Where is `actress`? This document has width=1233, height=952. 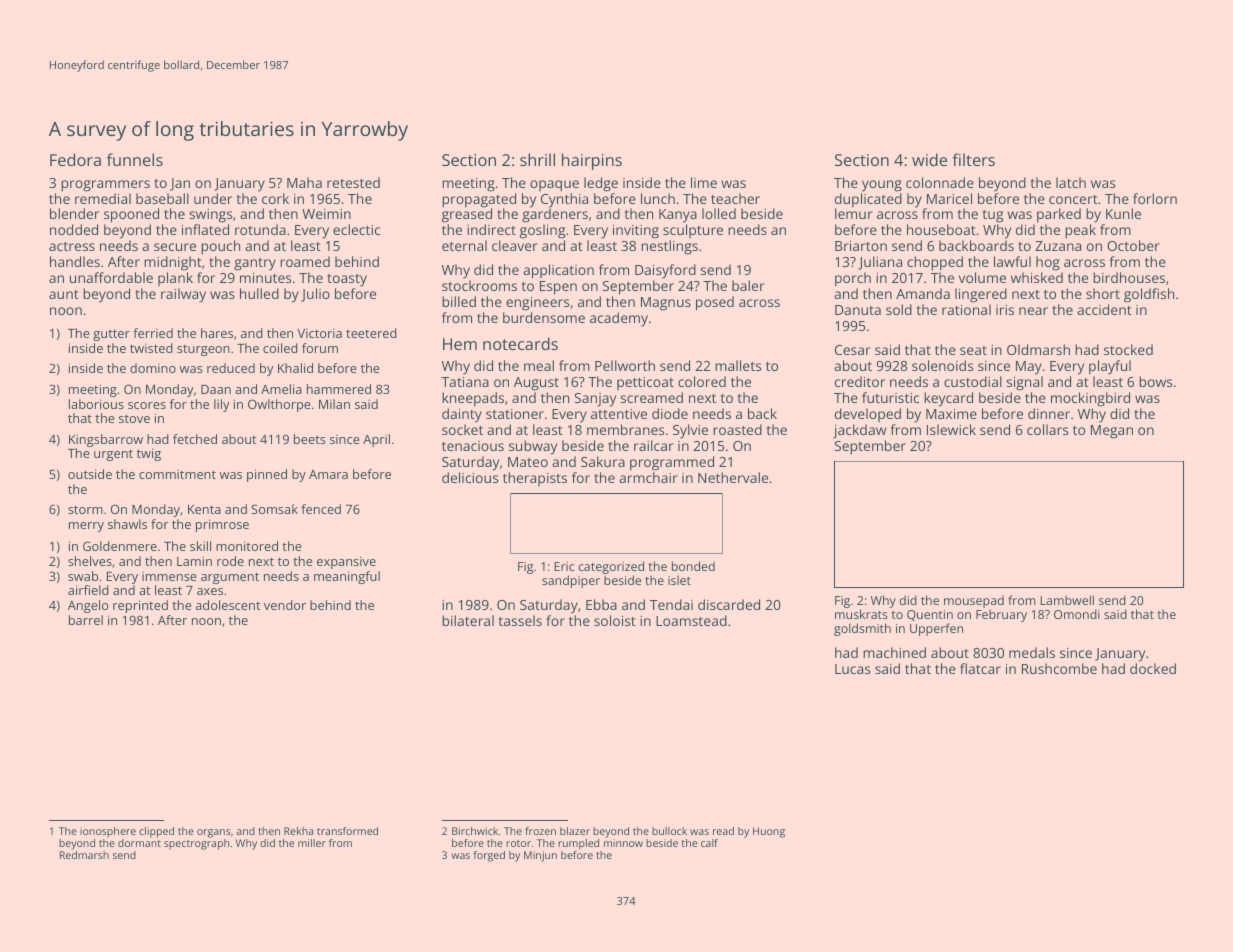
actress is located at coordinates (72, 246).
